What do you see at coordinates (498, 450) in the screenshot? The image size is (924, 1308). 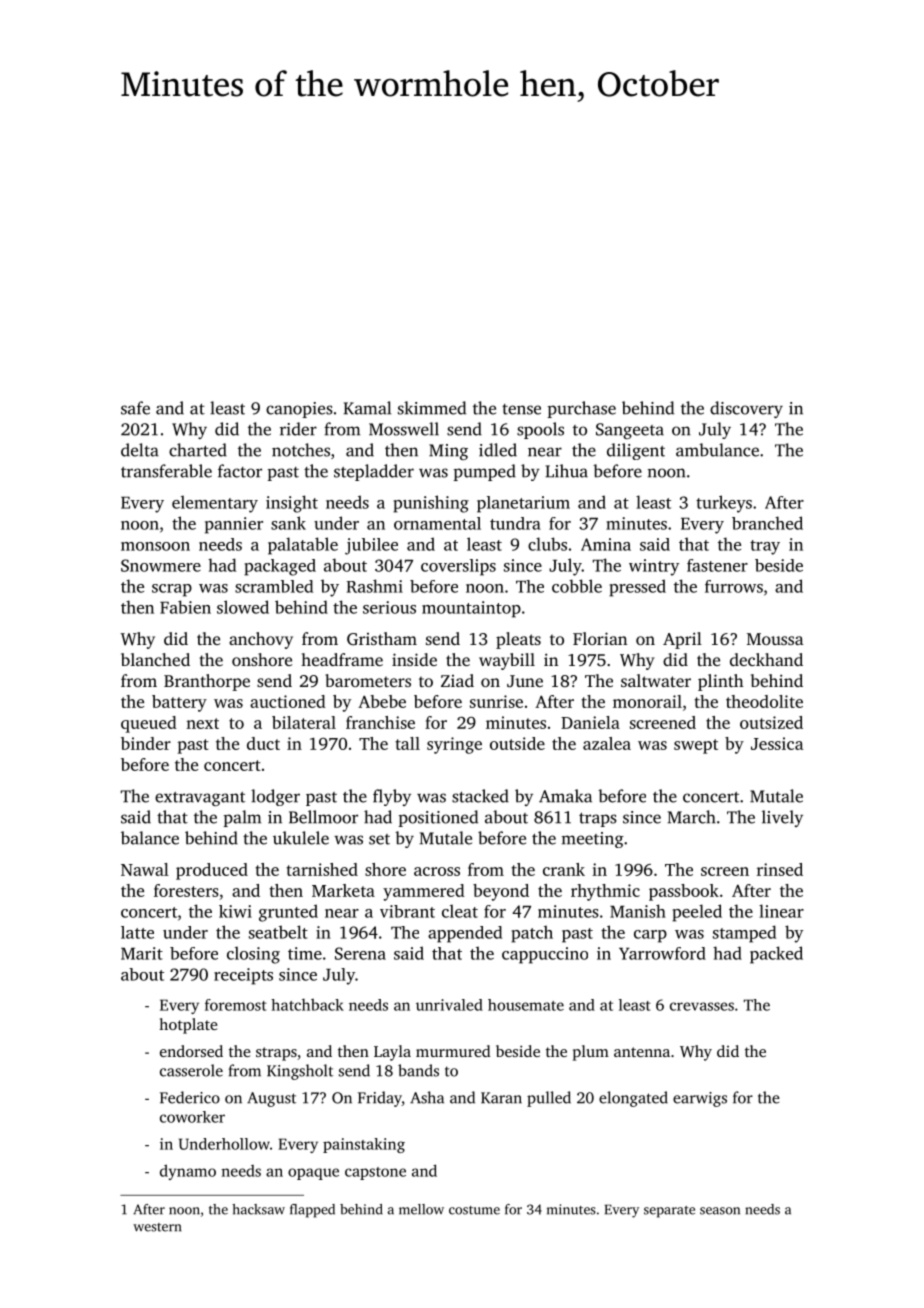 I see `idled` at bounding box center [498, 450].
